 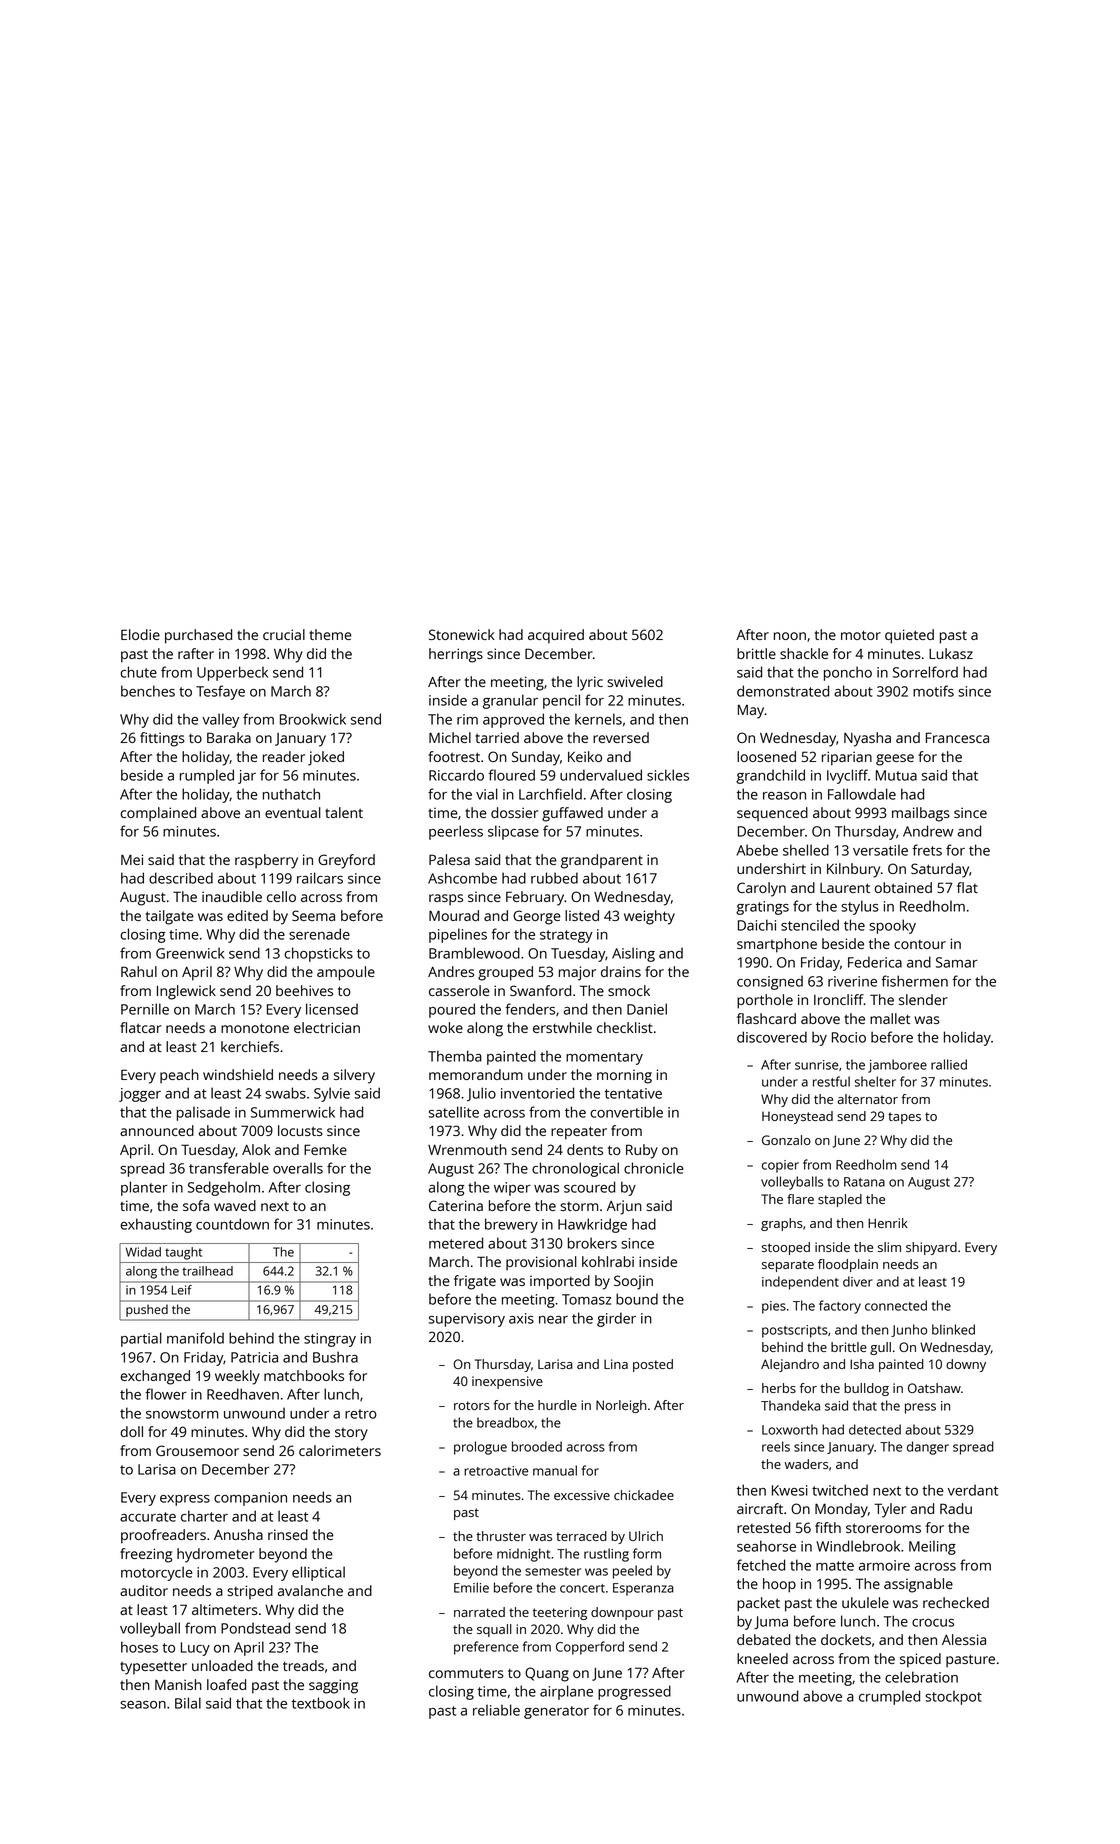 I want to click on demonstrated, so click(x=783, y=691).
